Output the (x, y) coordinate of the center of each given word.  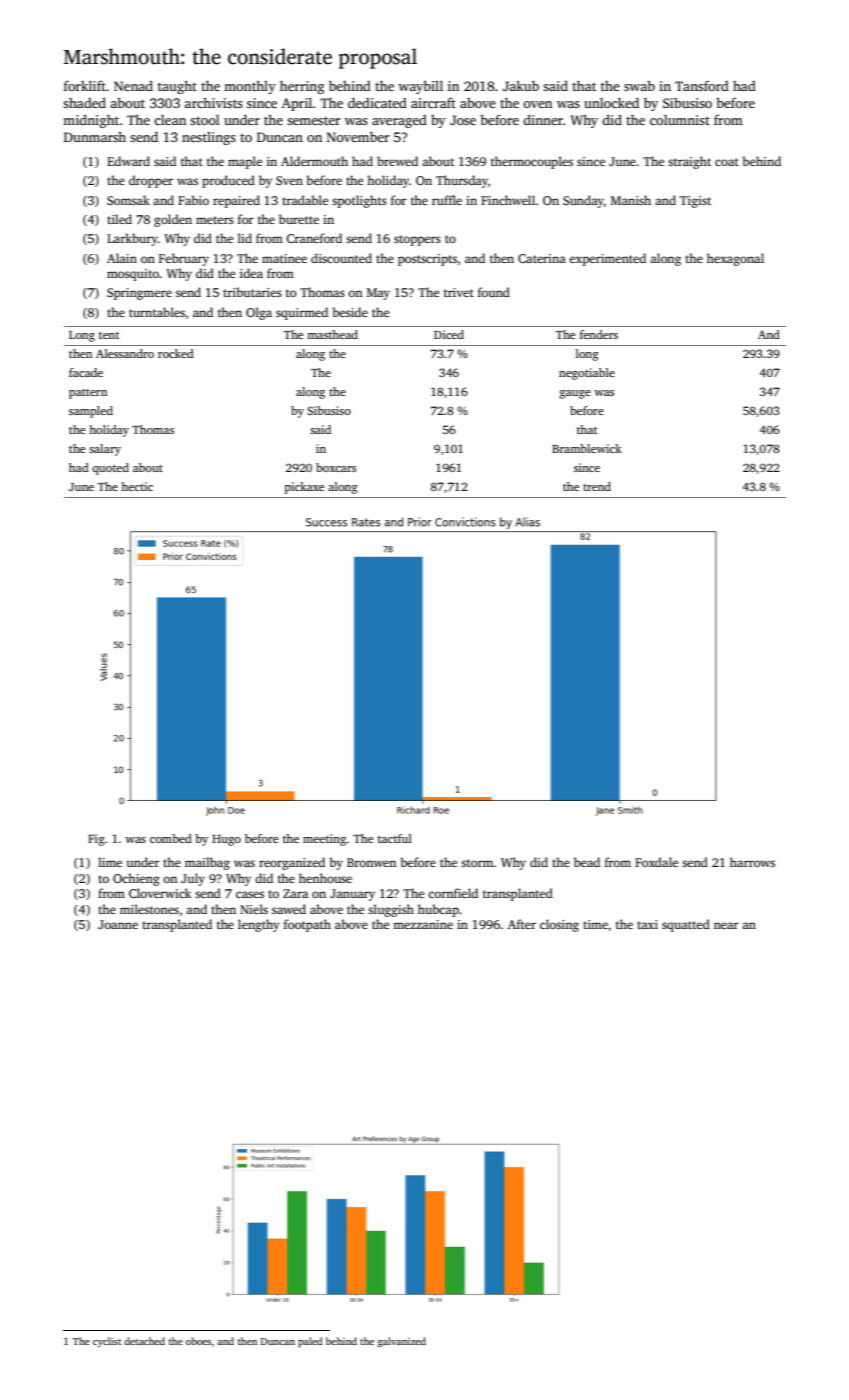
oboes (198, 1341)
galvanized (401, 1342)
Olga (259, 313)
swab (639, 86)
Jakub (521, 85)
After (522, 924)
